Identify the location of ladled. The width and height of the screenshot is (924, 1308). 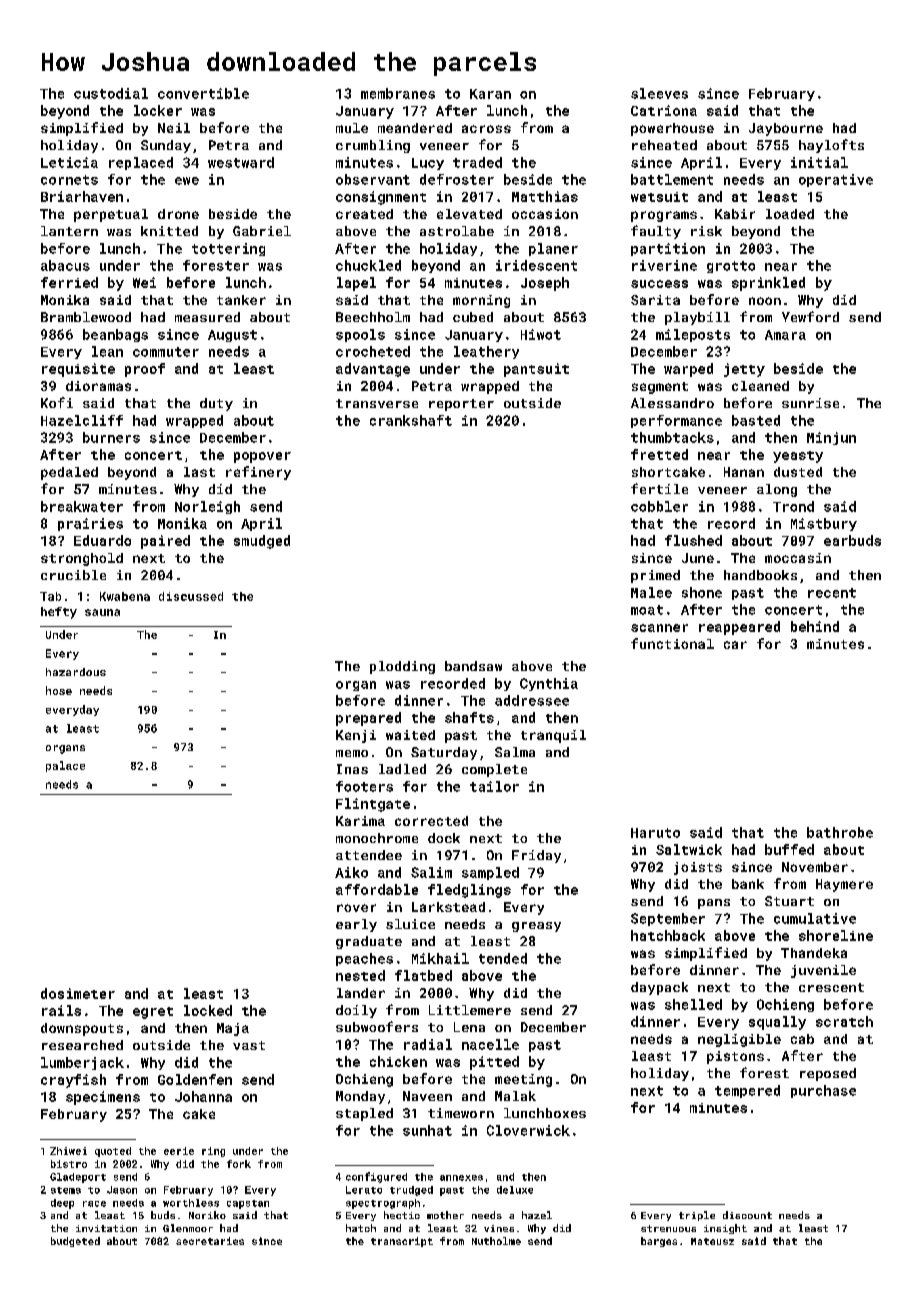
(402, 769).
